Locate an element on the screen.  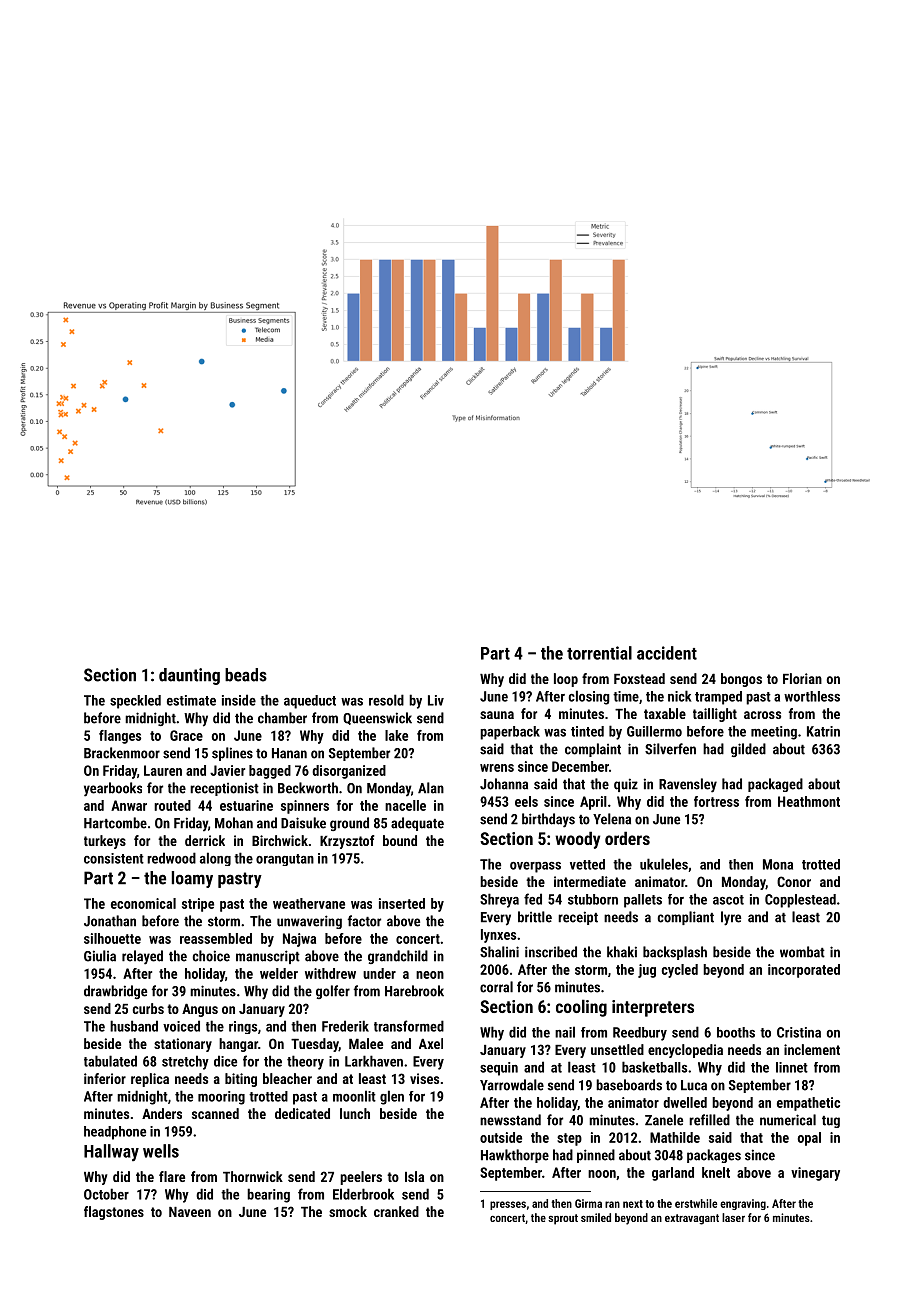
inferior is located at coordinates (105, 1078).
